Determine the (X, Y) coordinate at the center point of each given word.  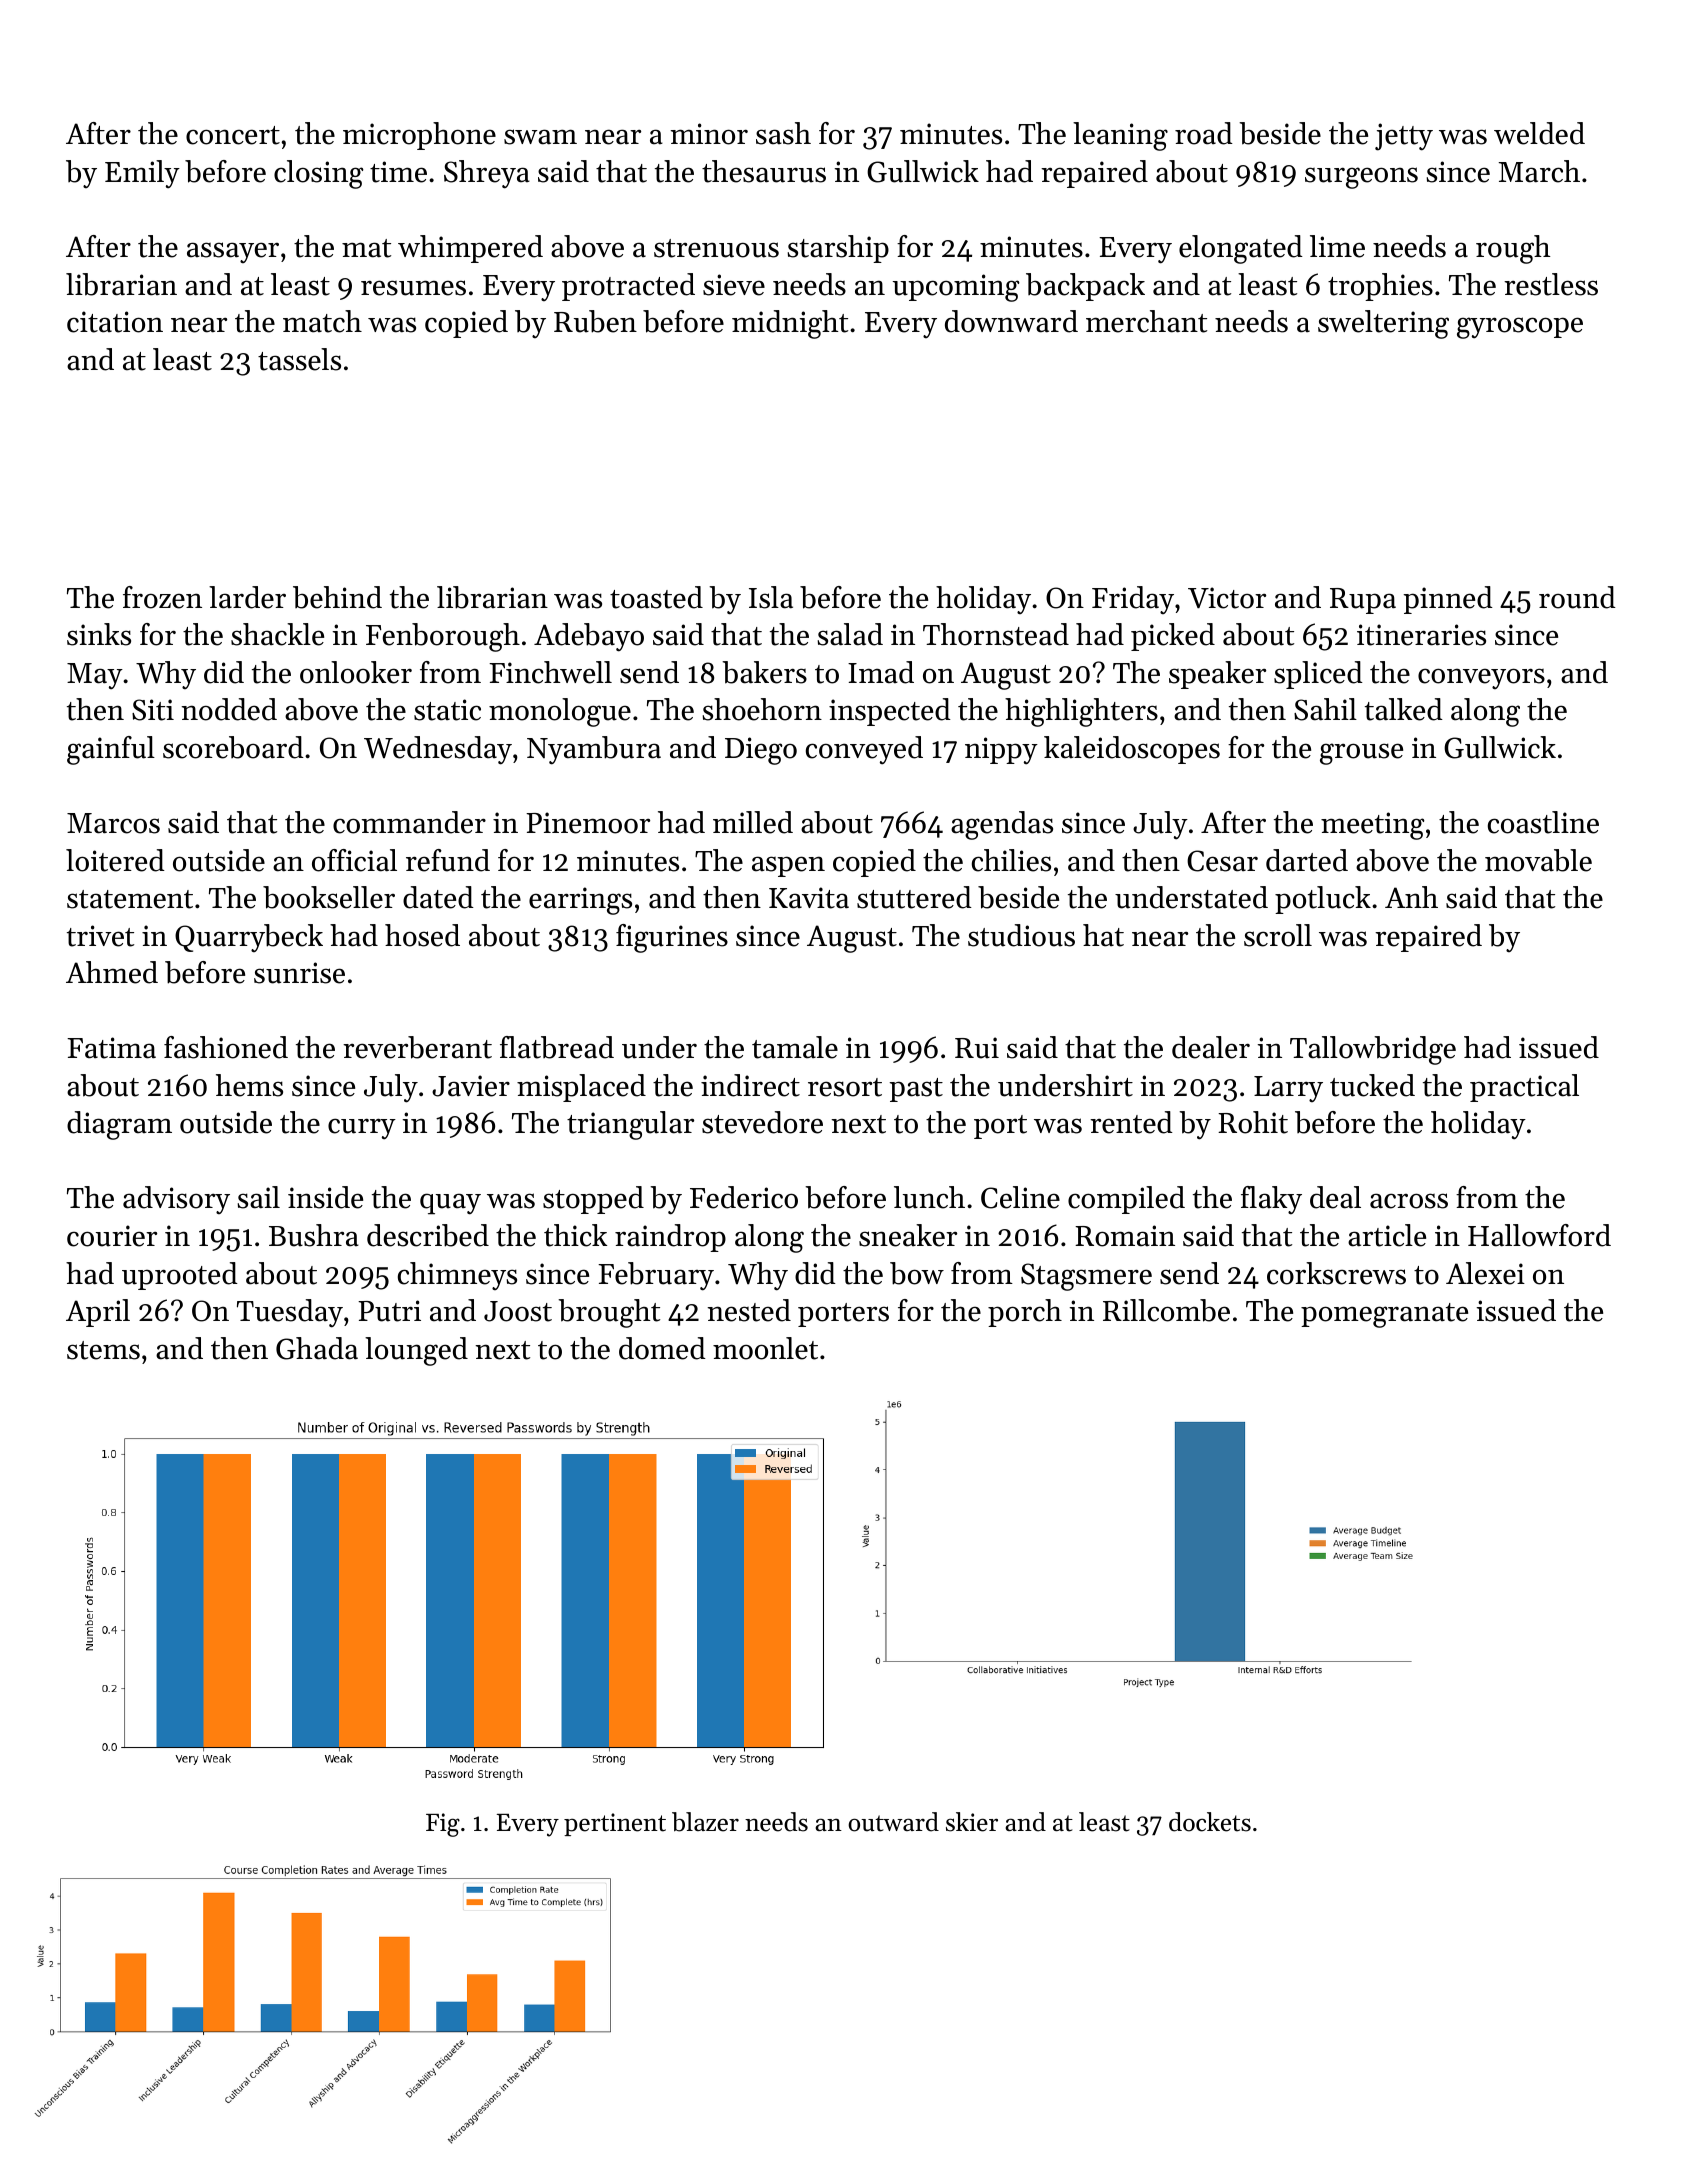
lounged (416, 1351)
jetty (1404, 137)
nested (749, 1310)
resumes (413, 288)
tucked (1372, 1085)
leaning (1120, 136)
